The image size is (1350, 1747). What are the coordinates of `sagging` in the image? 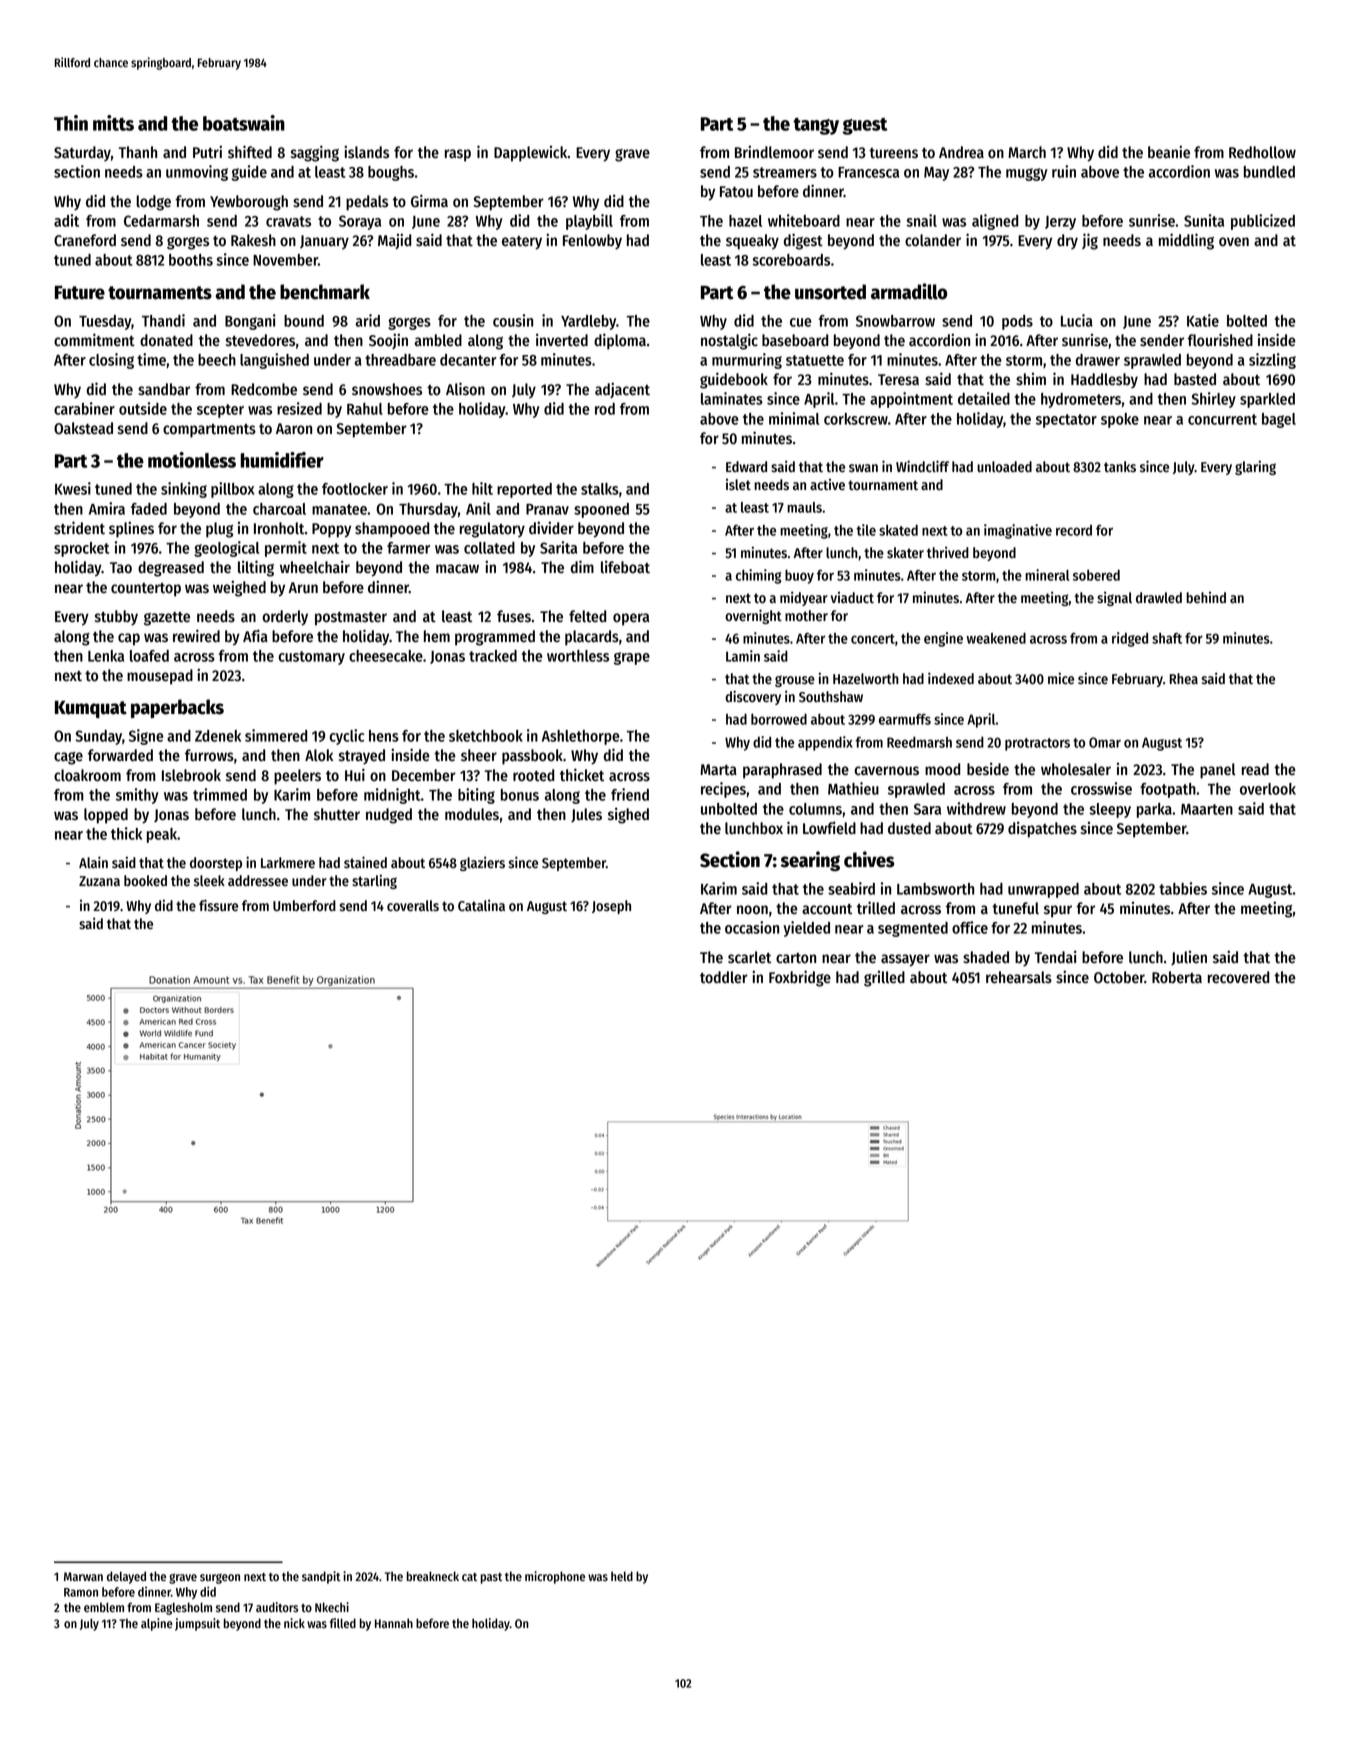 It's located at (315, 153).
